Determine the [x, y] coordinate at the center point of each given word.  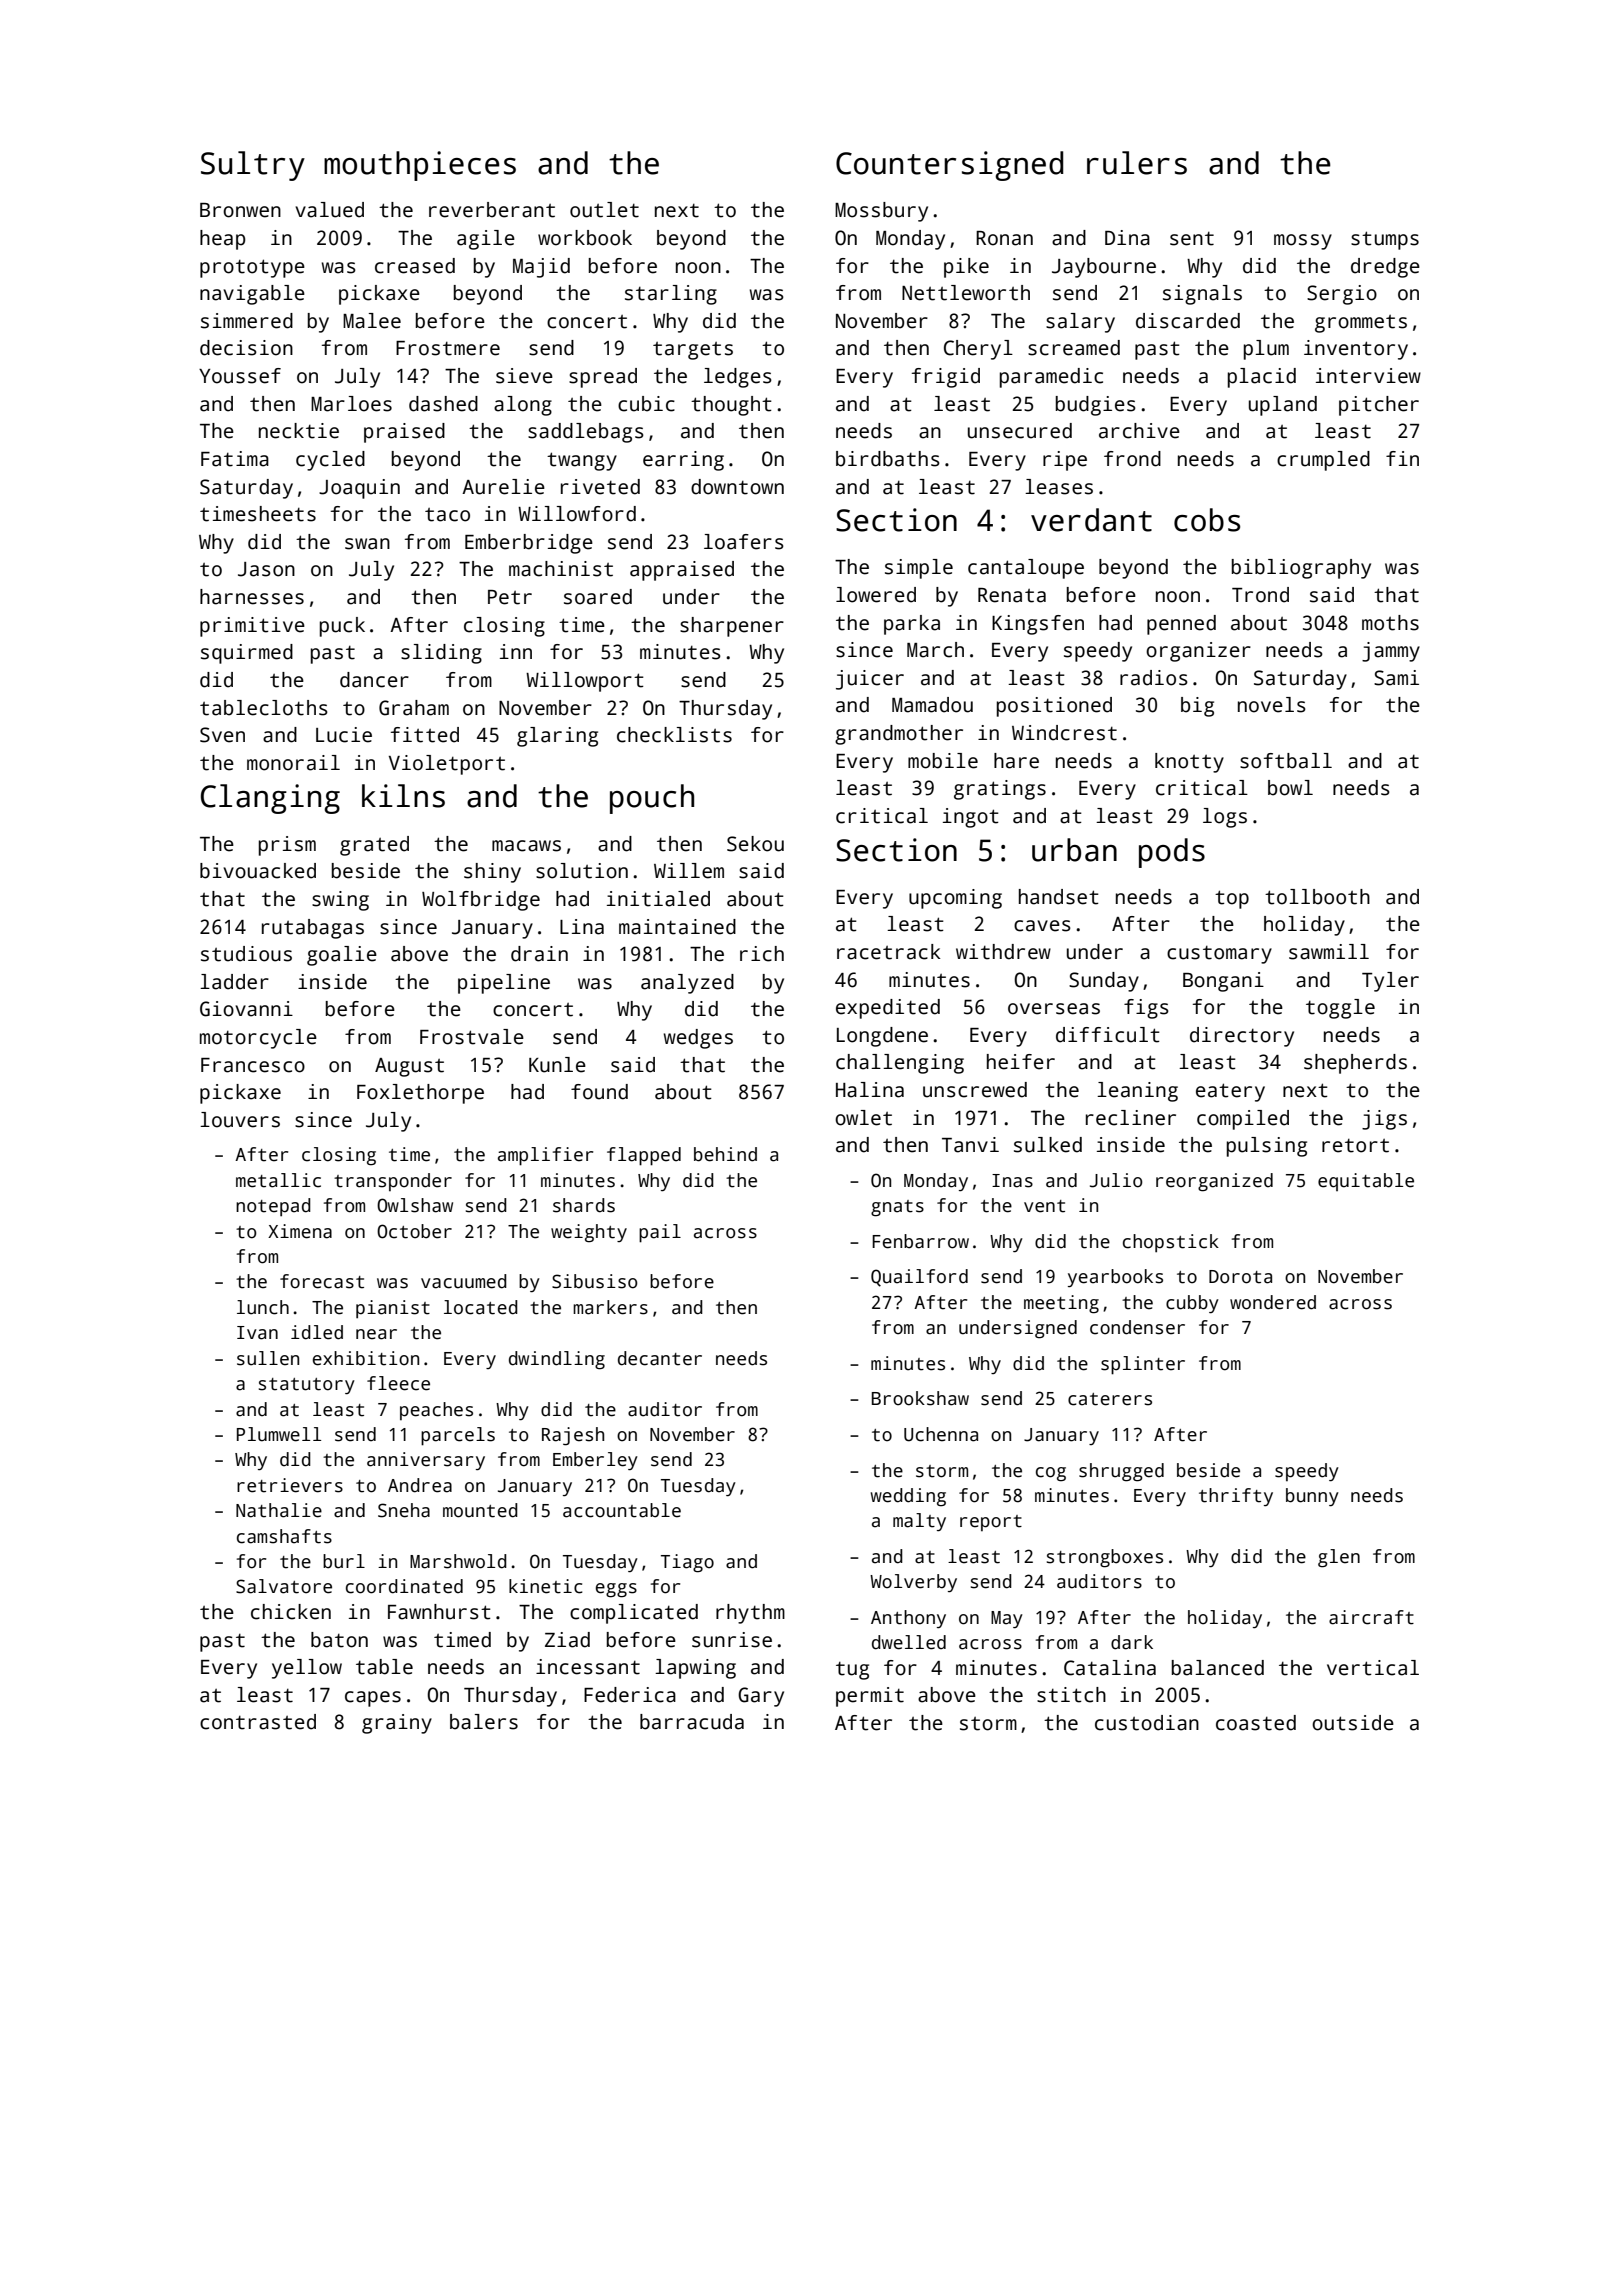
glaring [557, 737]
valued [329, 210]
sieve [524, 376]
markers [610, 1307]
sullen [268, 1358]
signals [1202, 295]
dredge [1385, 268]
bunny [1312, 1497]
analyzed [687, 984]
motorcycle [258, 1039]
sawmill [1329, 952]
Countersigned [949, 166]
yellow [307, 1669]
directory [1242, 1037]
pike [966, 268]
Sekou [755, 844]
